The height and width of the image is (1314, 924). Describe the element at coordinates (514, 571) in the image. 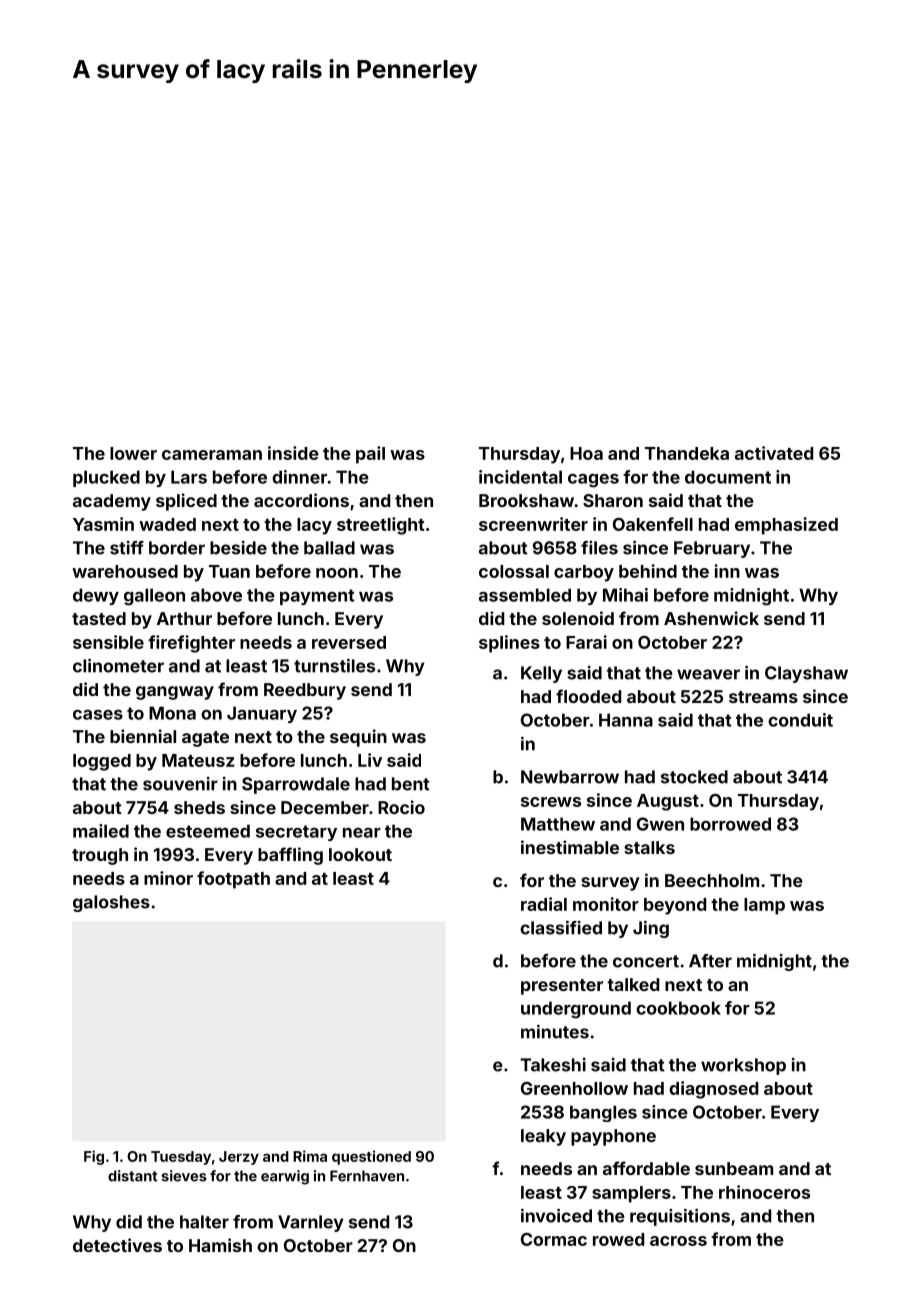

I see `colossal` at that location.
